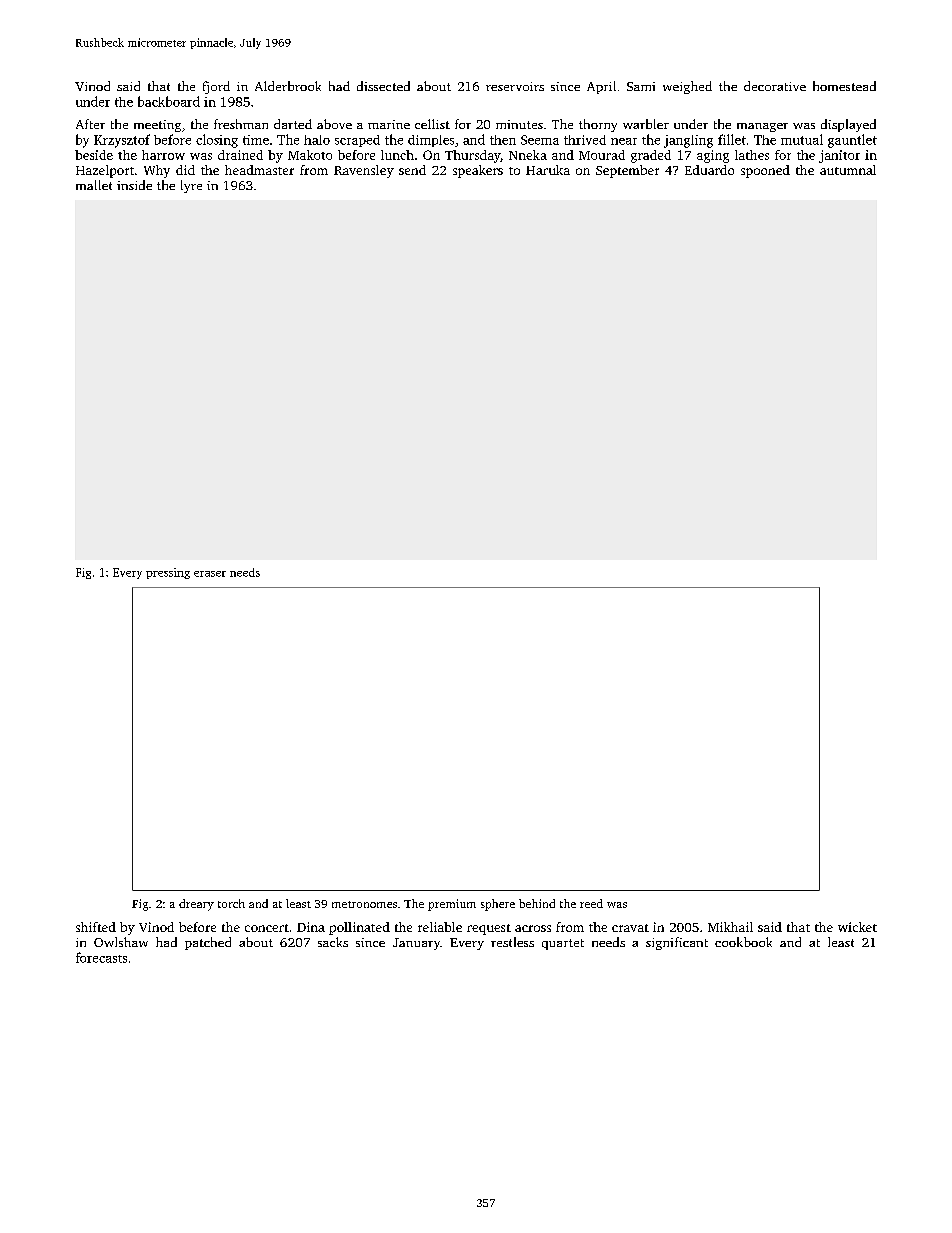 The image size is (952, 1233). I want to click on reservoirs, so click(515, 86).
